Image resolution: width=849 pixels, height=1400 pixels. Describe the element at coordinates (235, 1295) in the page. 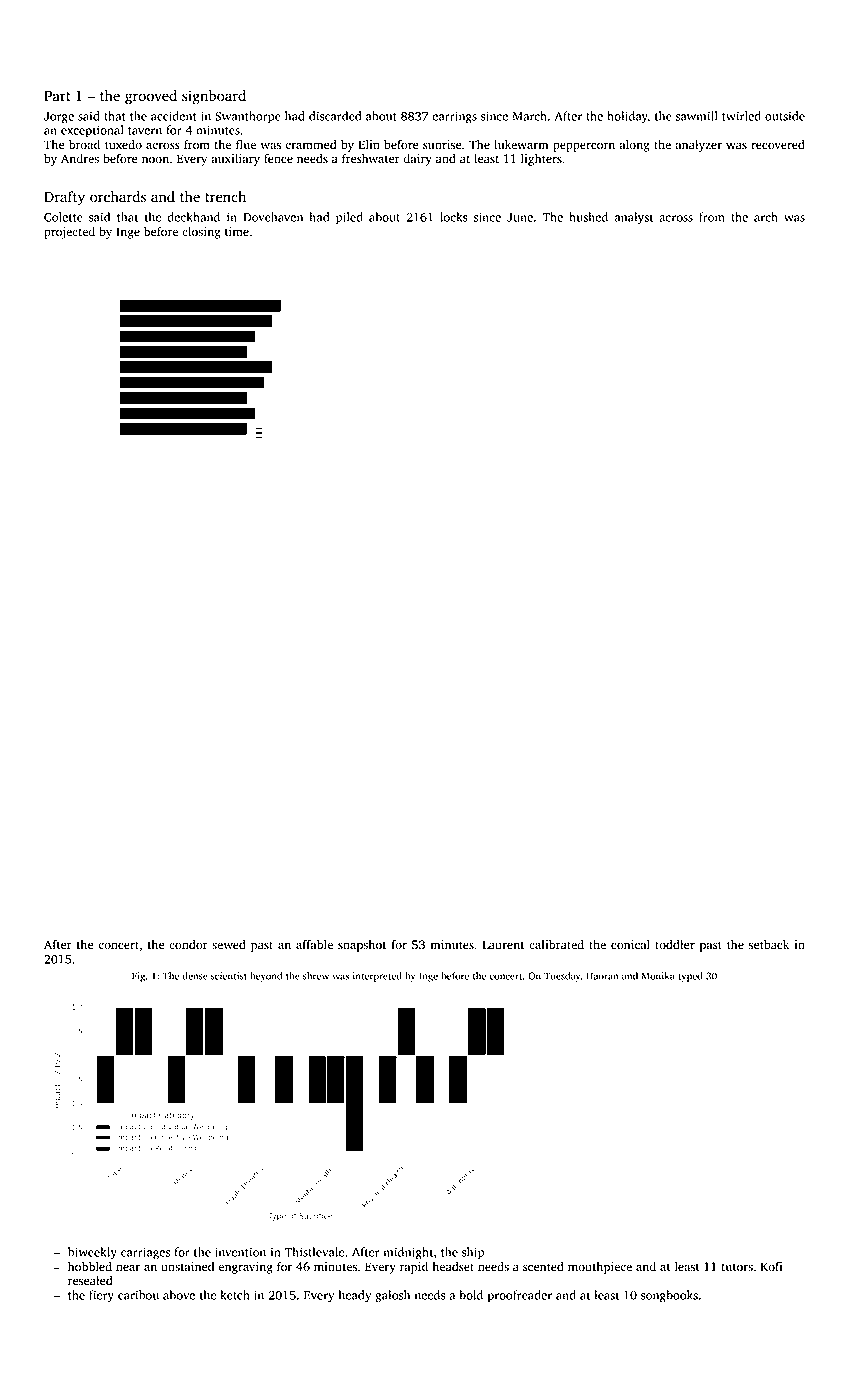

I see `ketch` at that location.
